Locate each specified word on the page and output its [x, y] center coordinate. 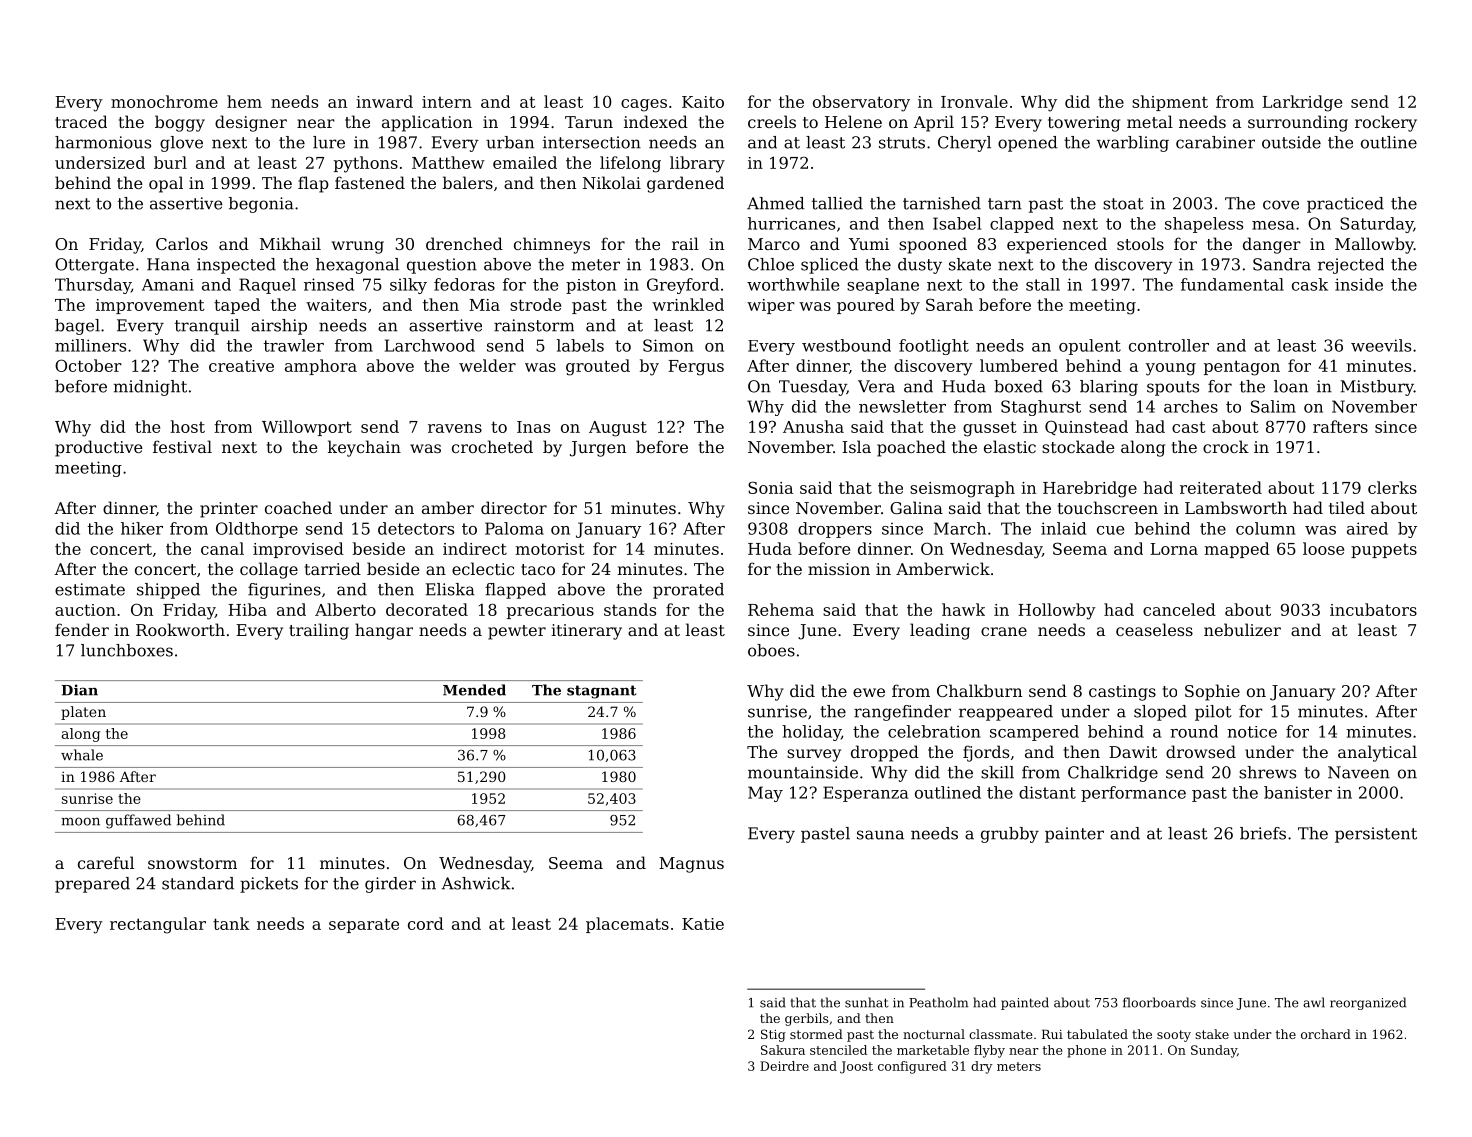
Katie [703, 924]
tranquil [207, 327]
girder [390, 885]
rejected [1351, 266]
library [697, 164]
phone [1086, 1051]
